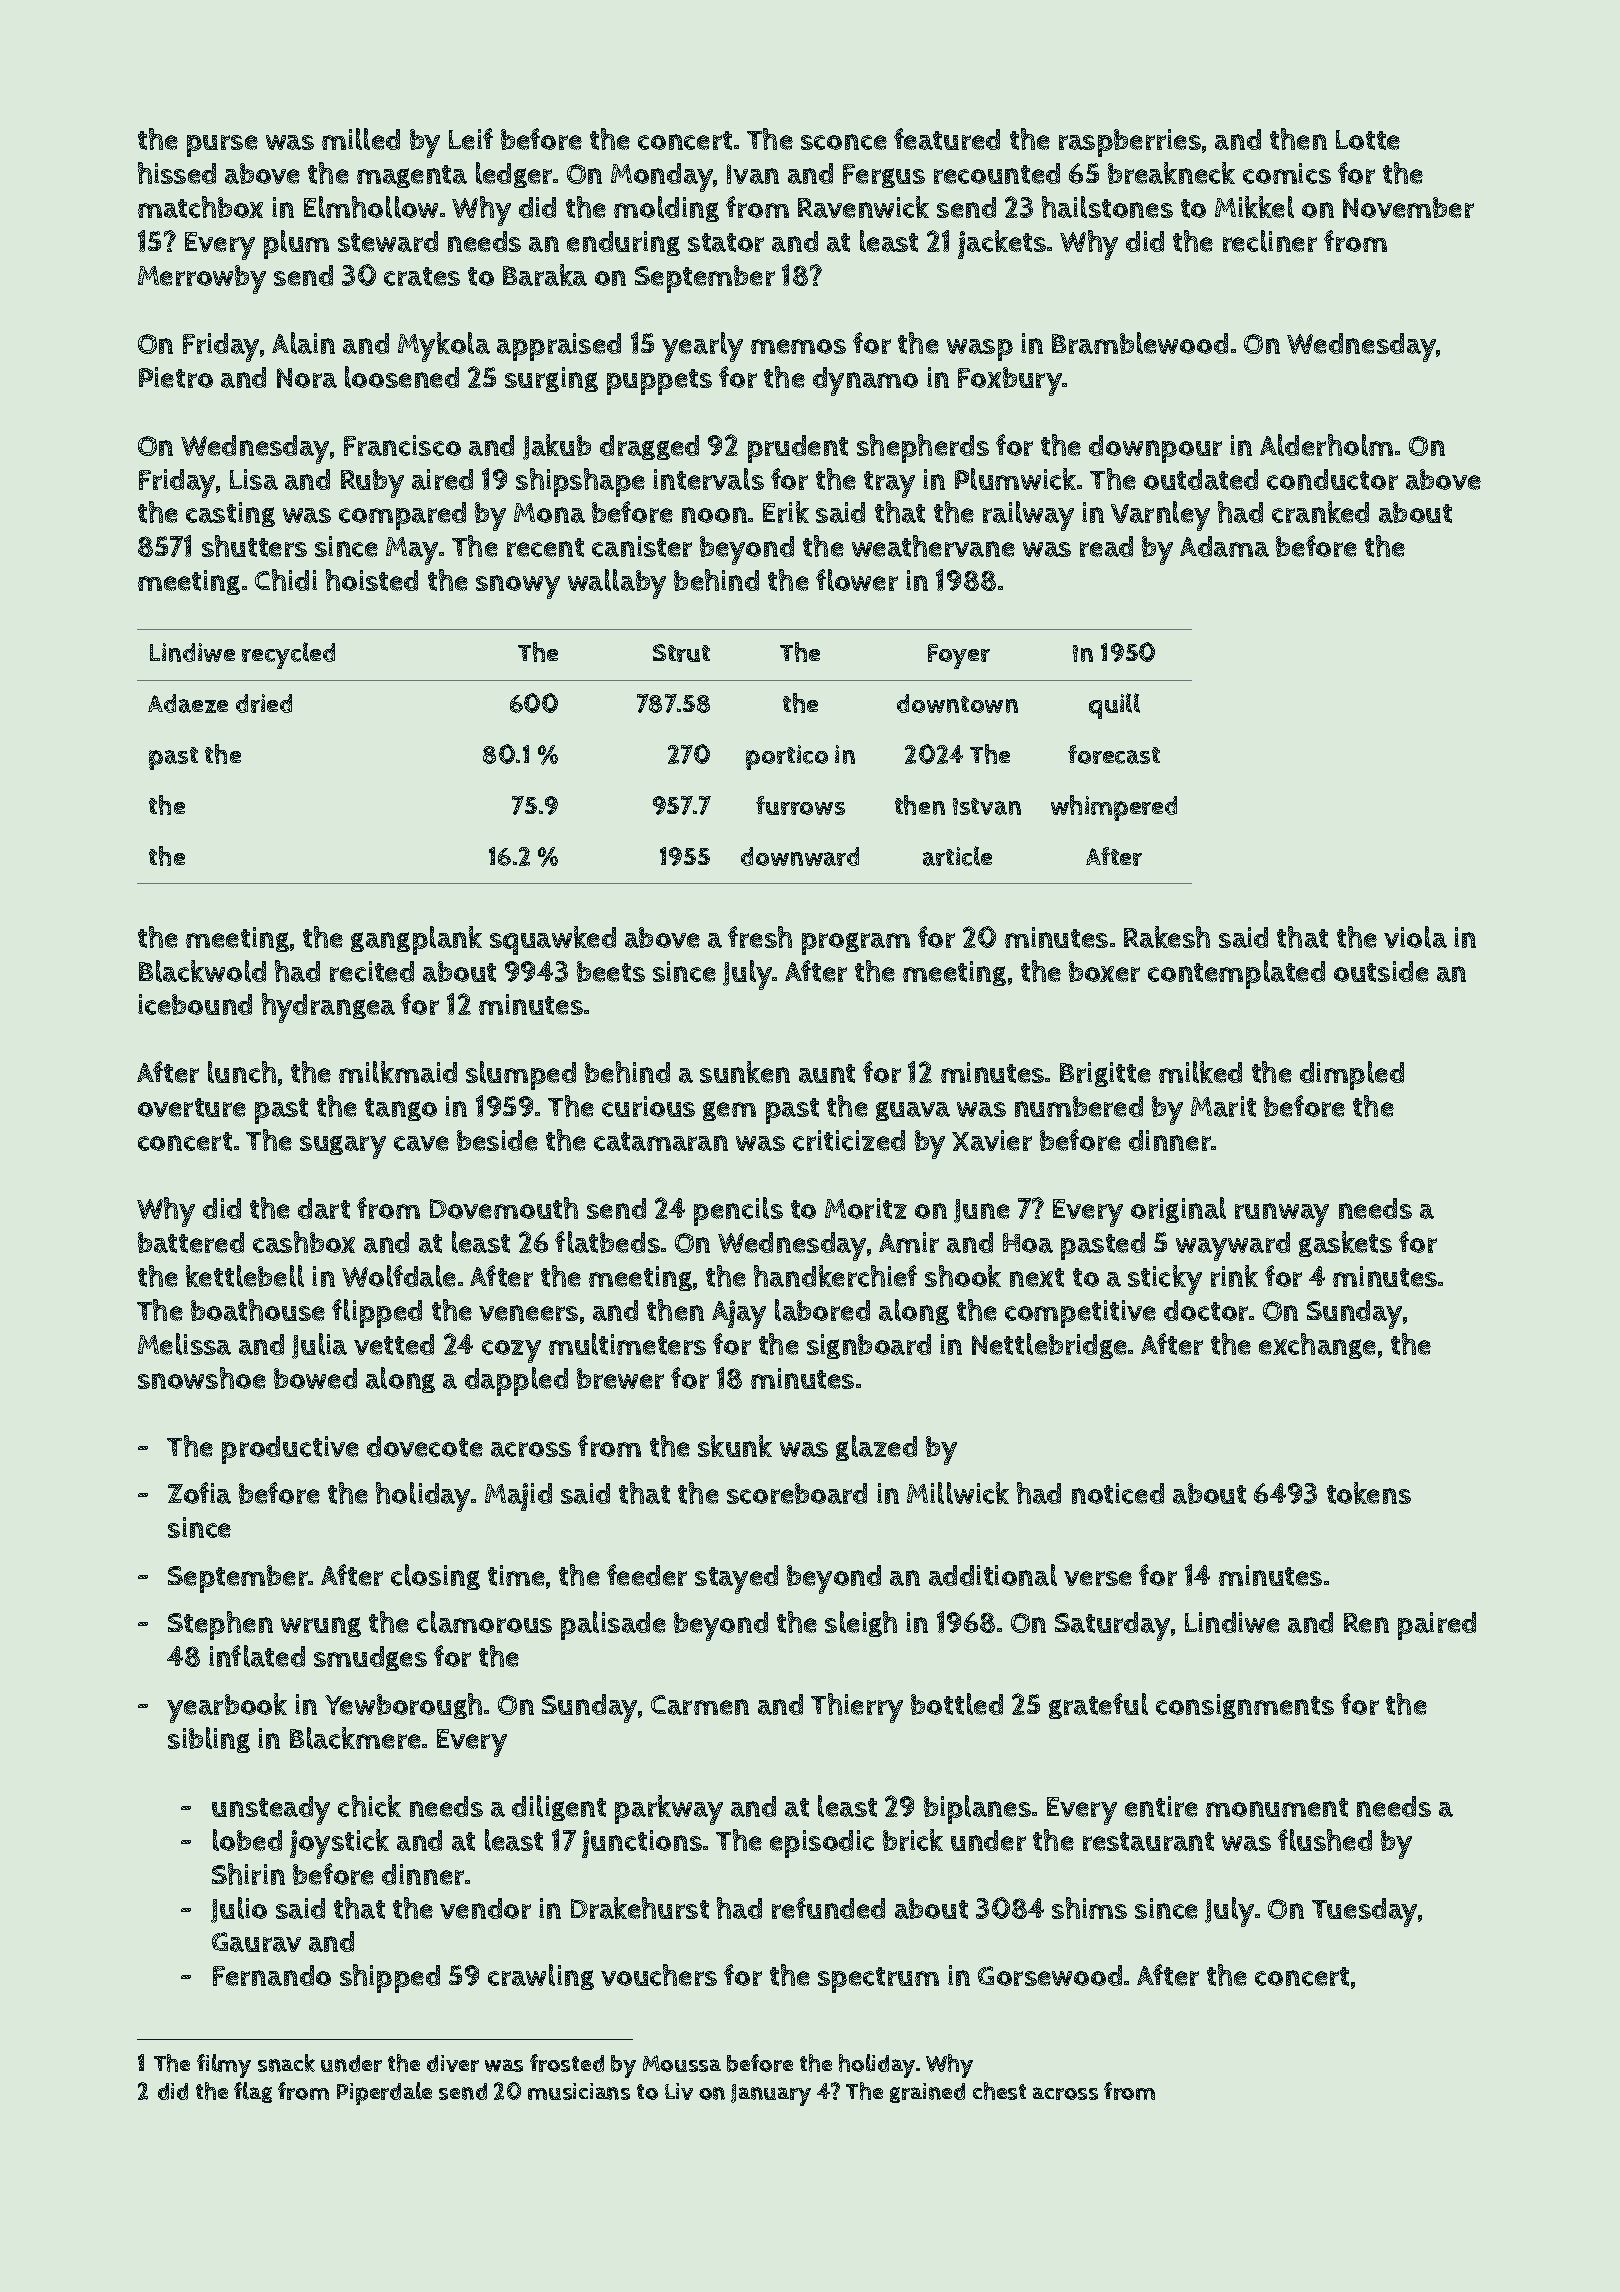 This image has height=2292, width=1620. What do you see at coordinates (1114, 808) in the image?
I see `whimpered` at bounding box center [1114, 808].
